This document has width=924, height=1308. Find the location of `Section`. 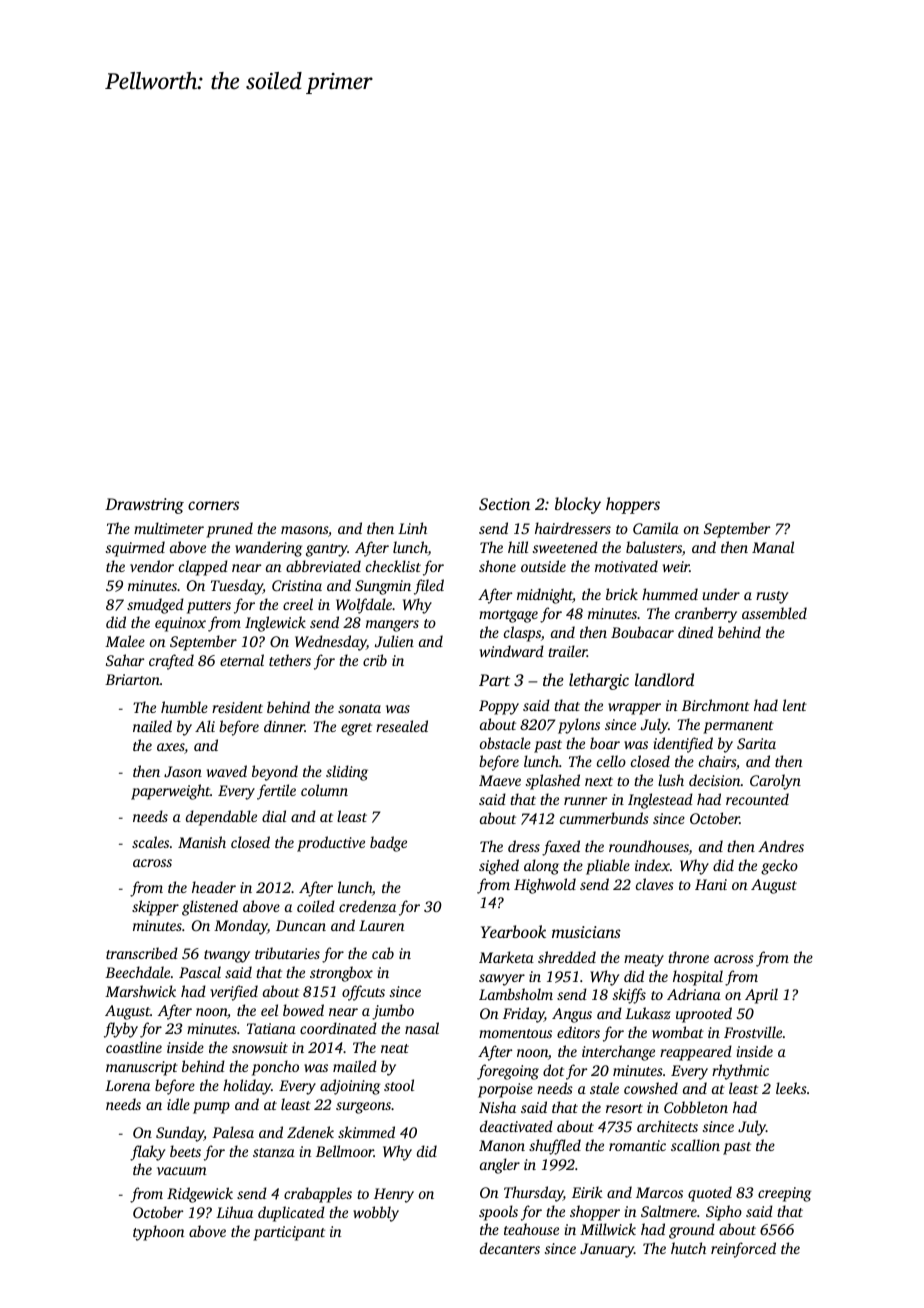

Section is located at coordinates (504, 504).
